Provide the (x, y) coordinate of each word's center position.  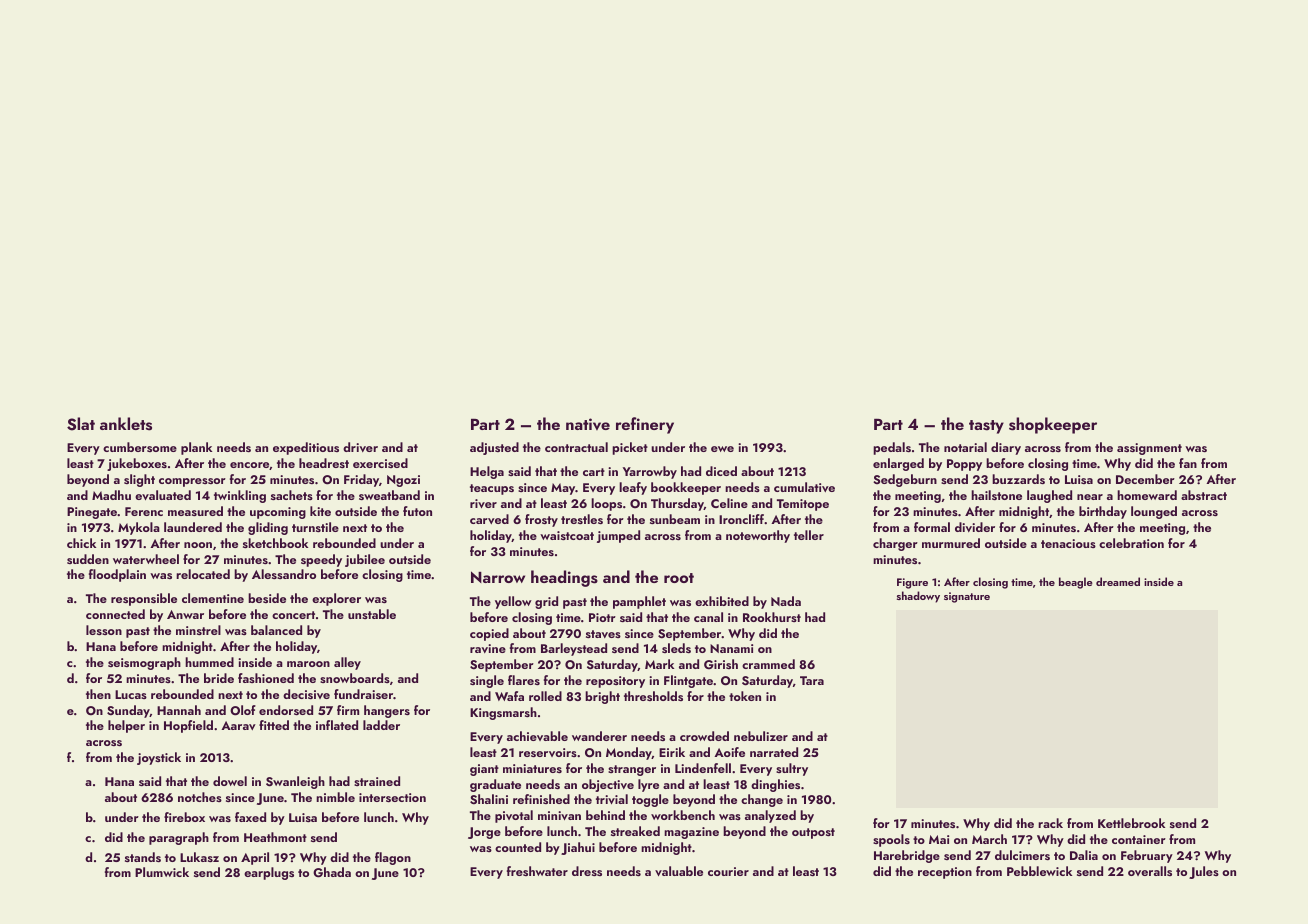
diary (1006, 448)
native (588, 424)
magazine (691, 833)
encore (250, 466)
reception (945, 873)
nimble (335, 797)
